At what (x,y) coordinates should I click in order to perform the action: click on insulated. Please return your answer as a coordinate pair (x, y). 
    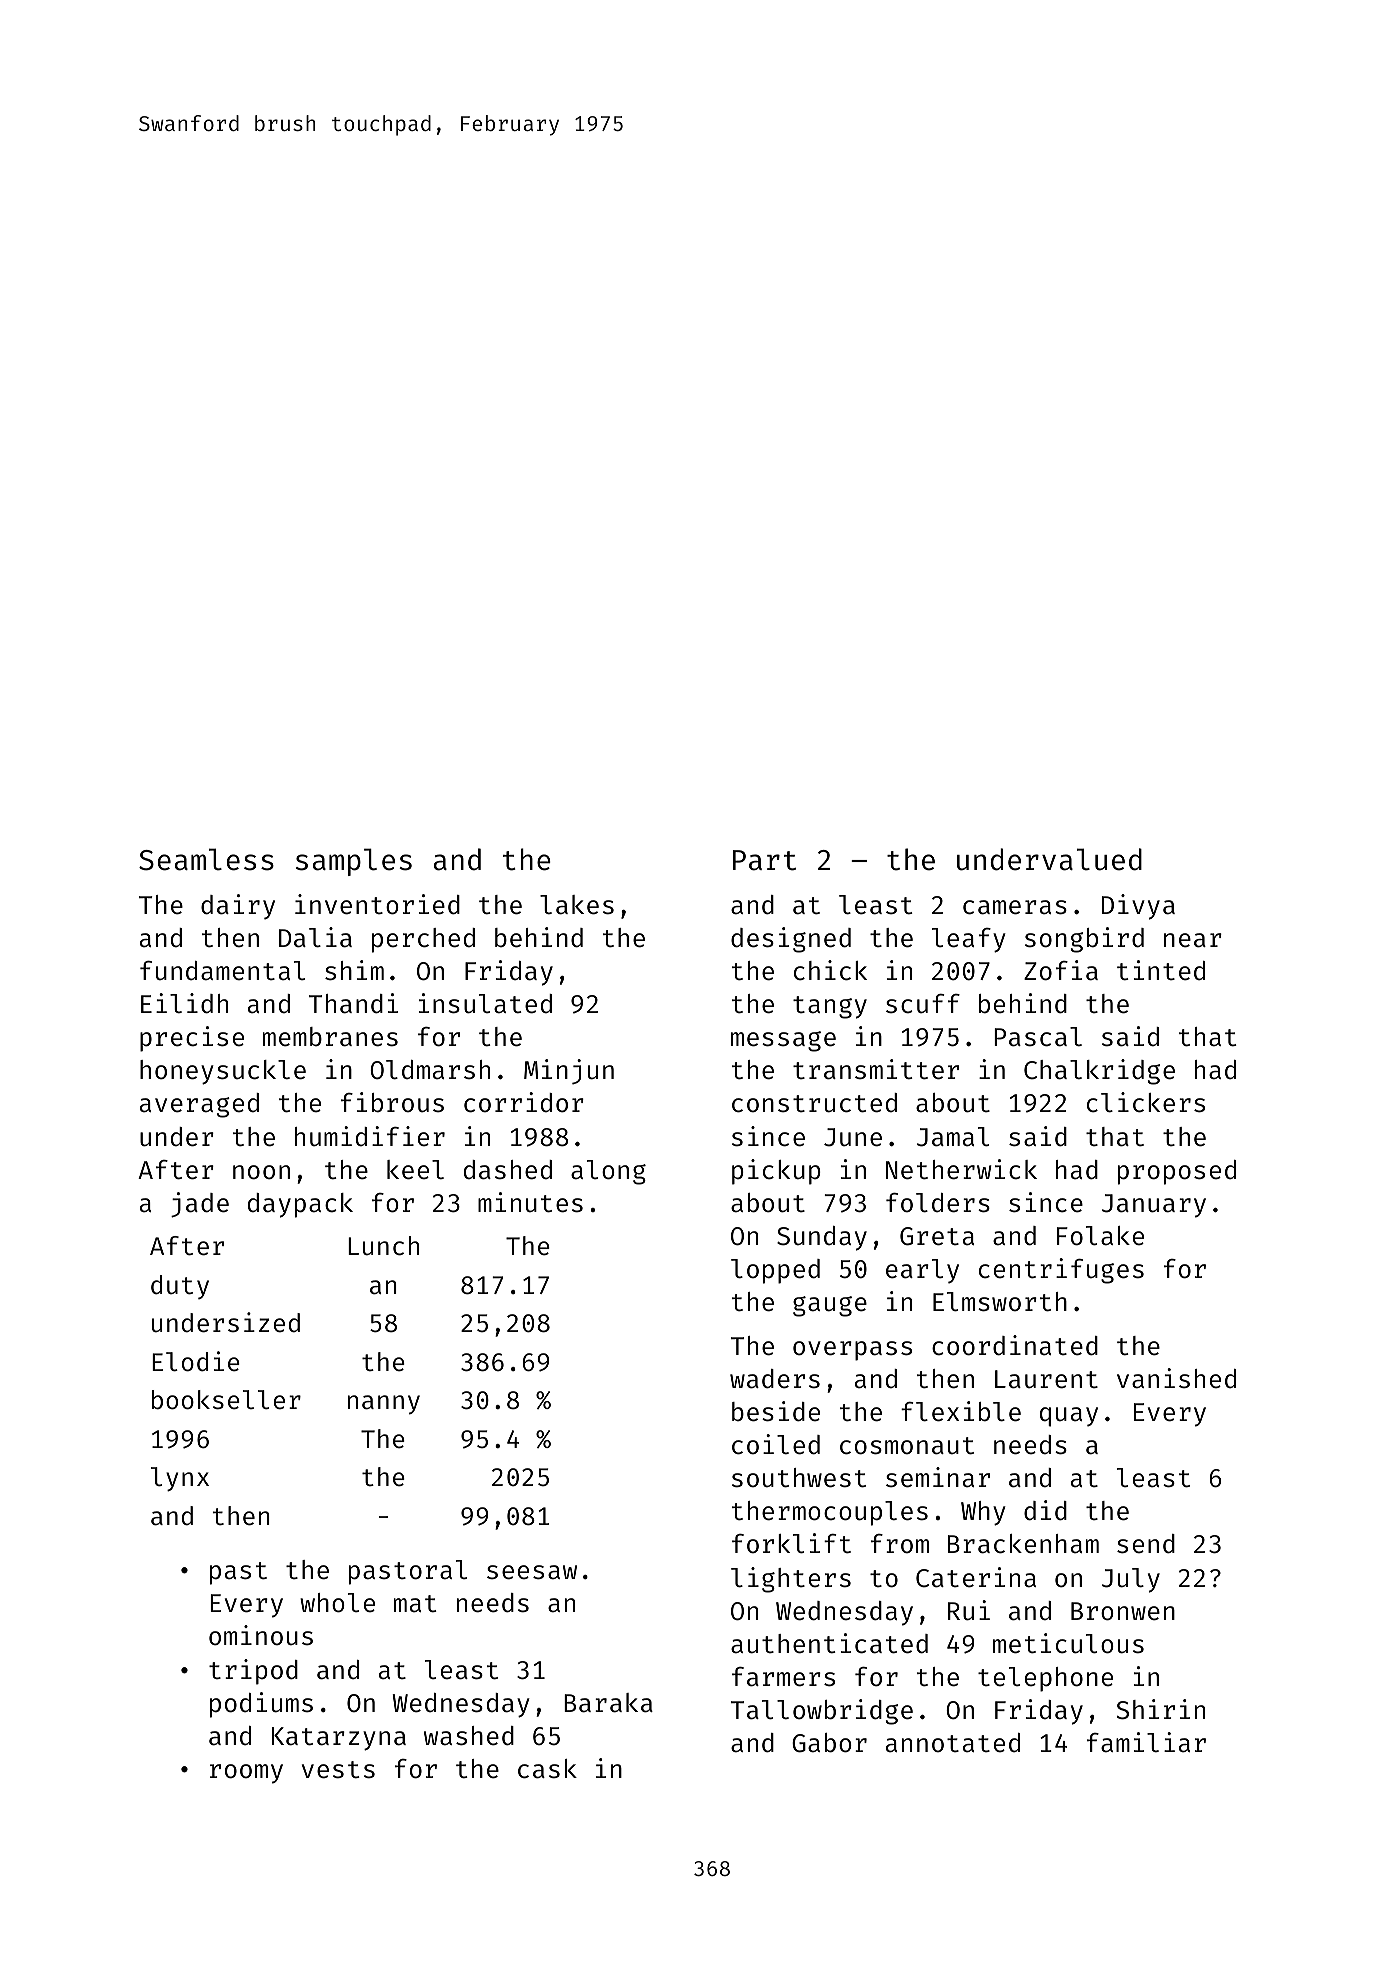
    Looking at the image, I should click on (485, 1003).
